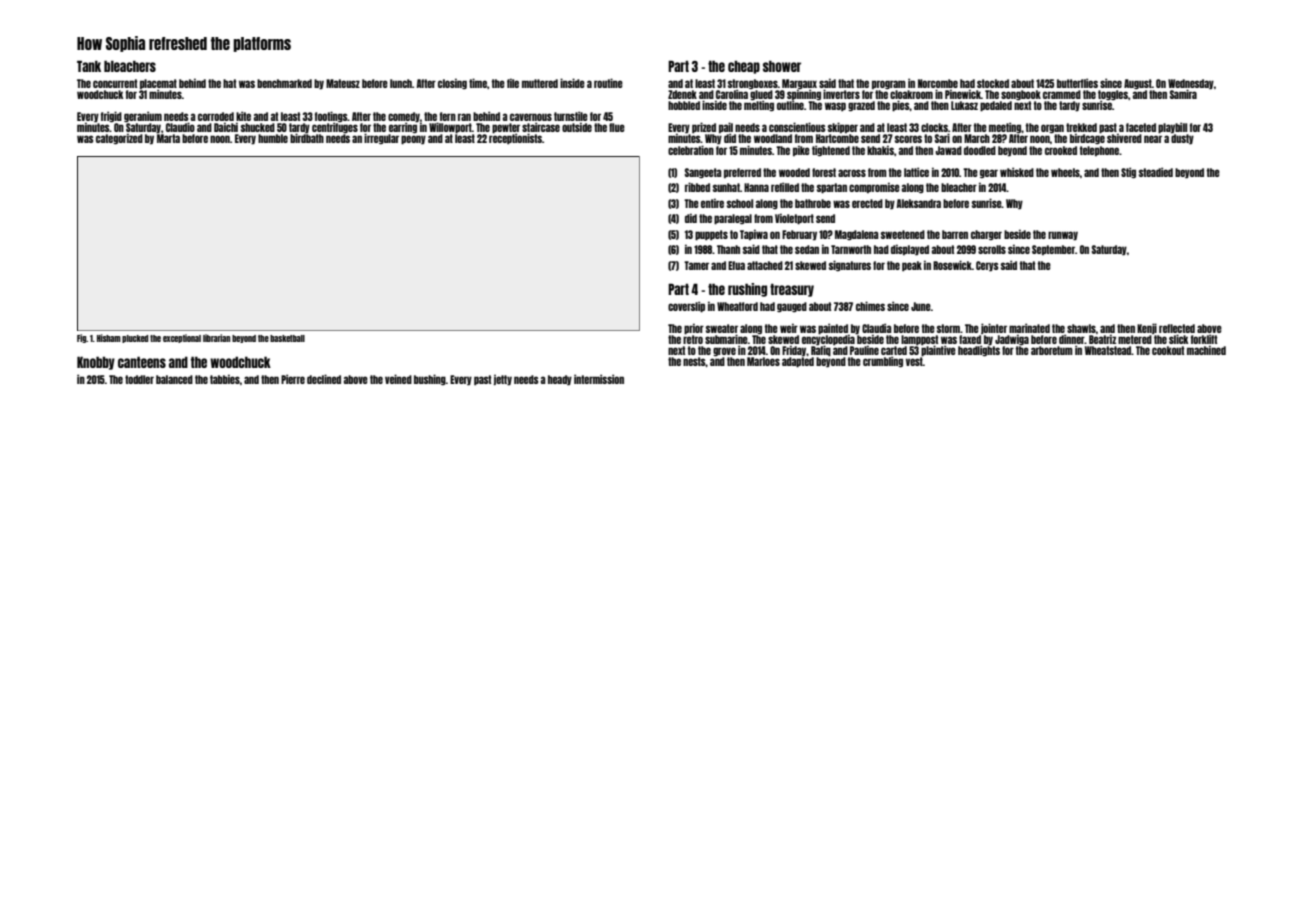 This screenshot has height=924, width=1308. I want to click on crumbling, so click(883, 361).
